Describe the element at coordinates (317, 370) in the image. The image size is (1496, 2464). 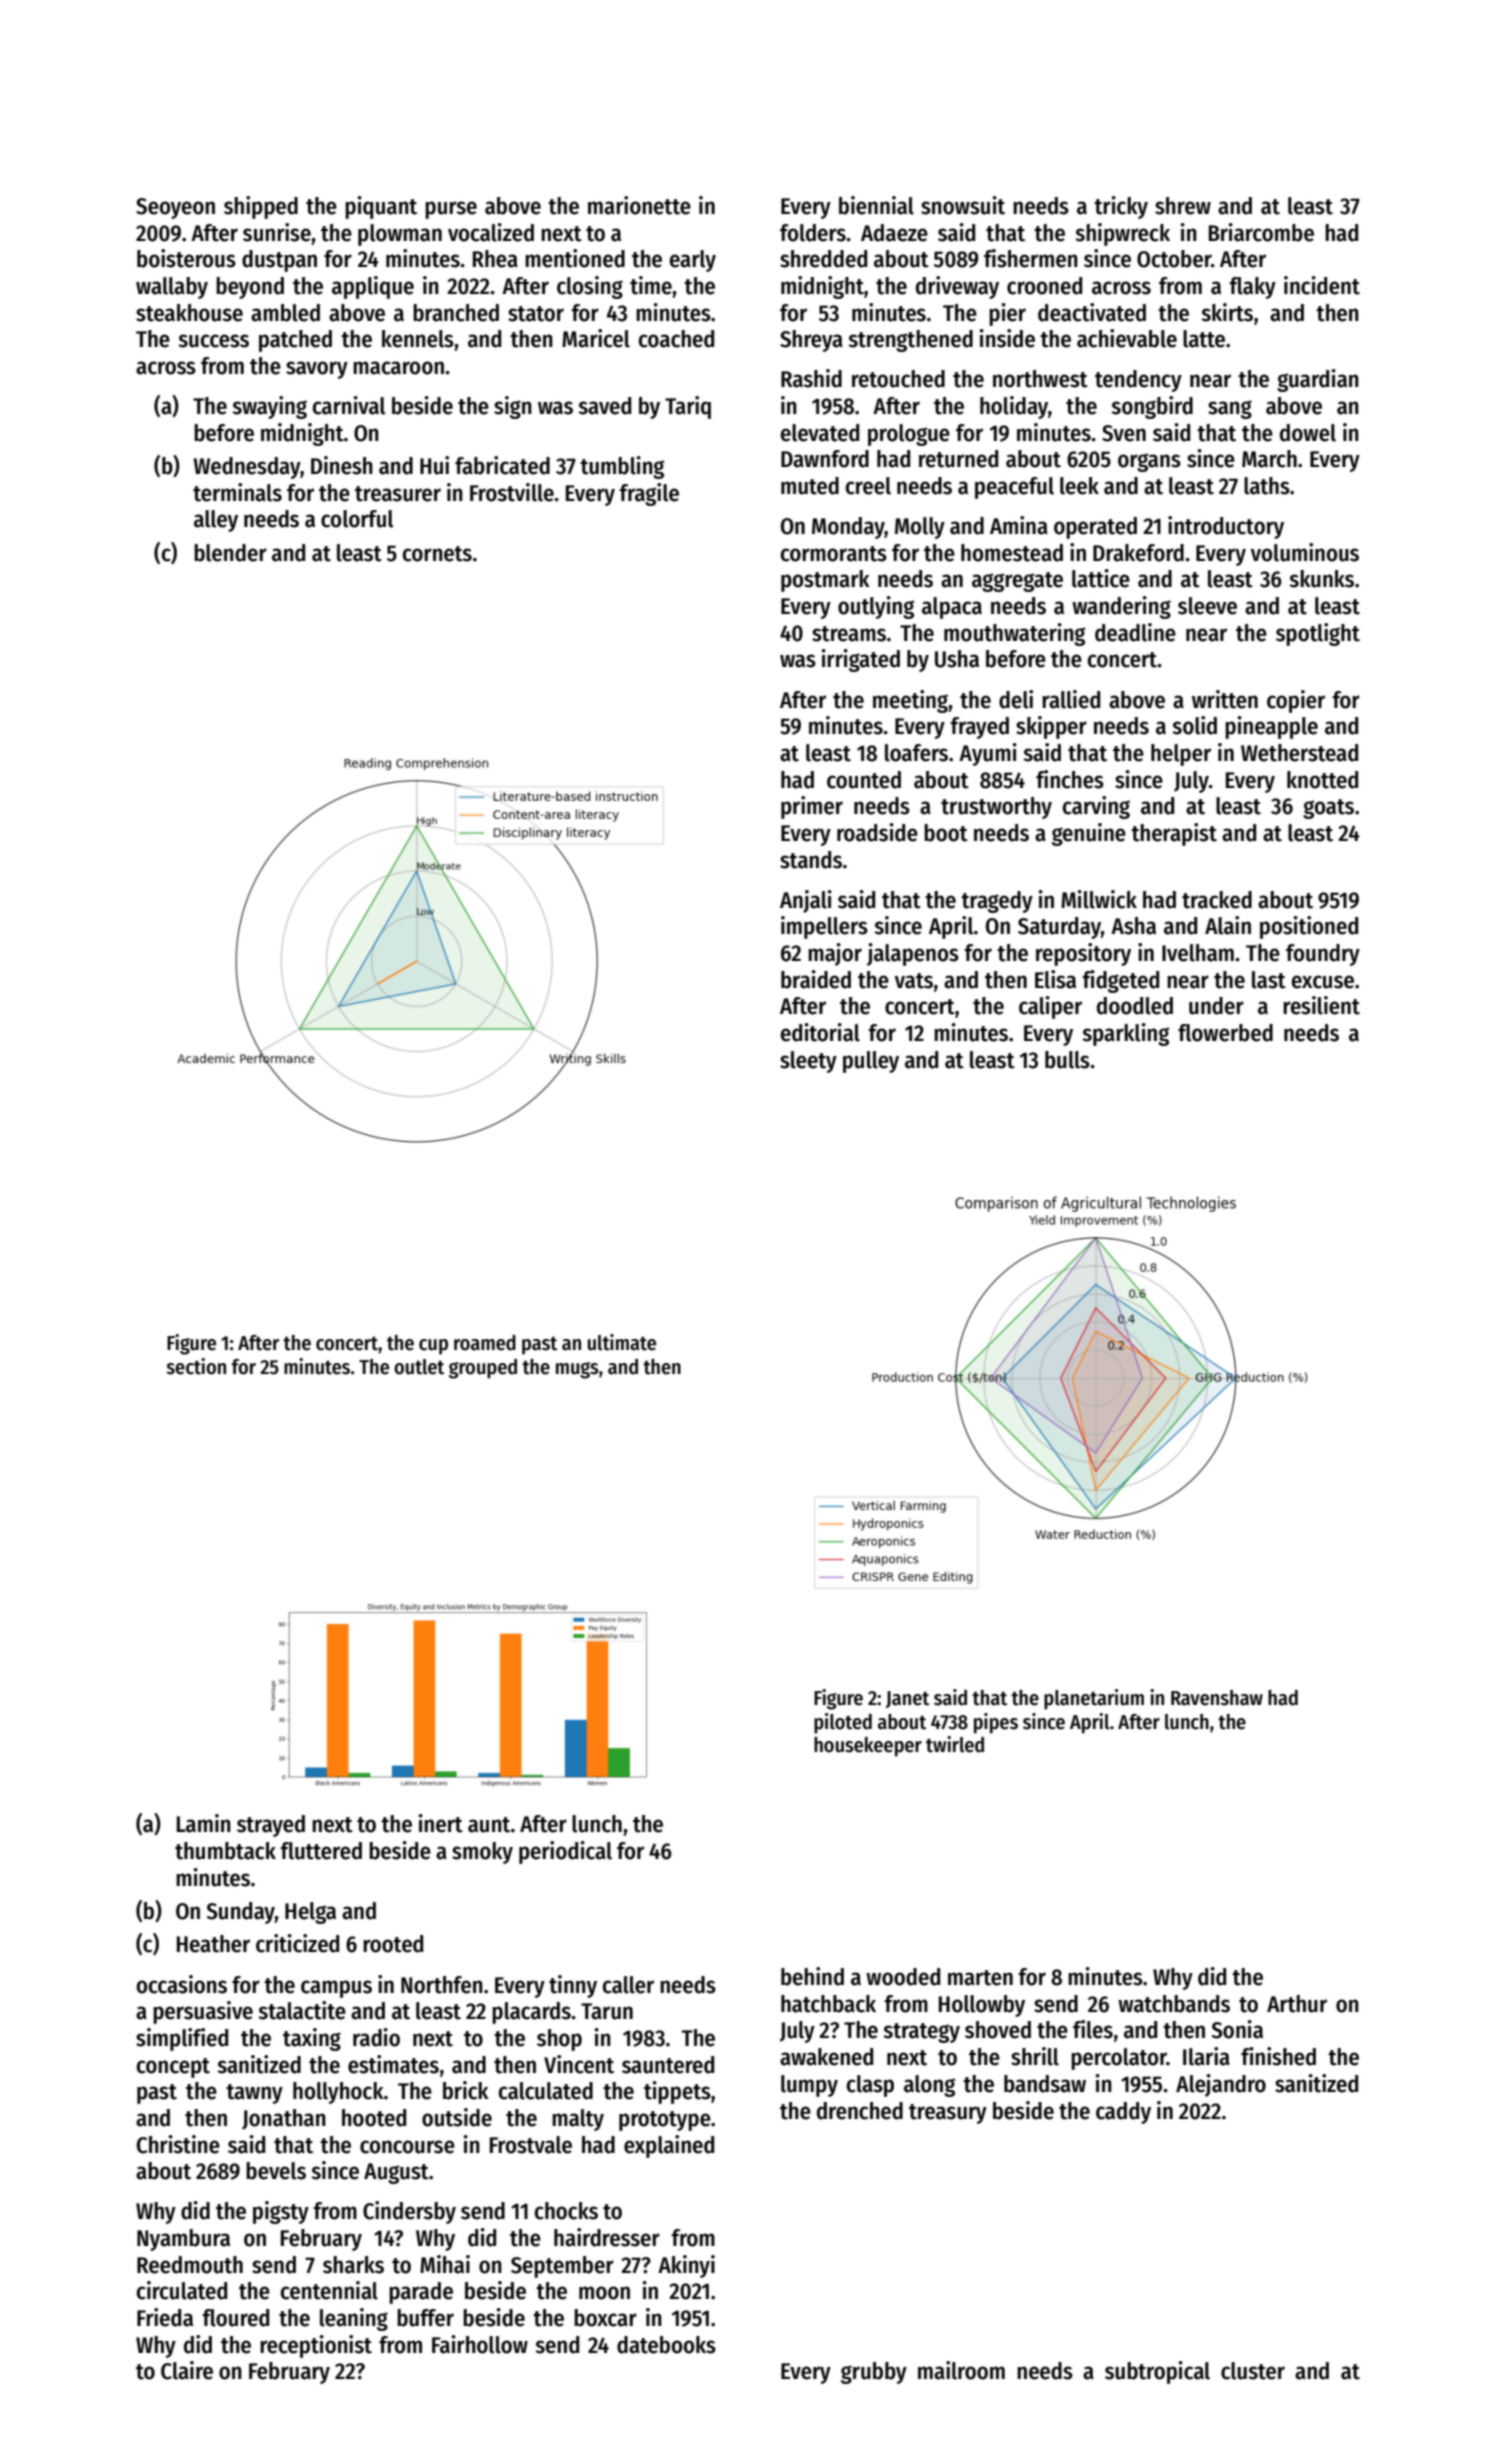
I see `savory` at that location.
